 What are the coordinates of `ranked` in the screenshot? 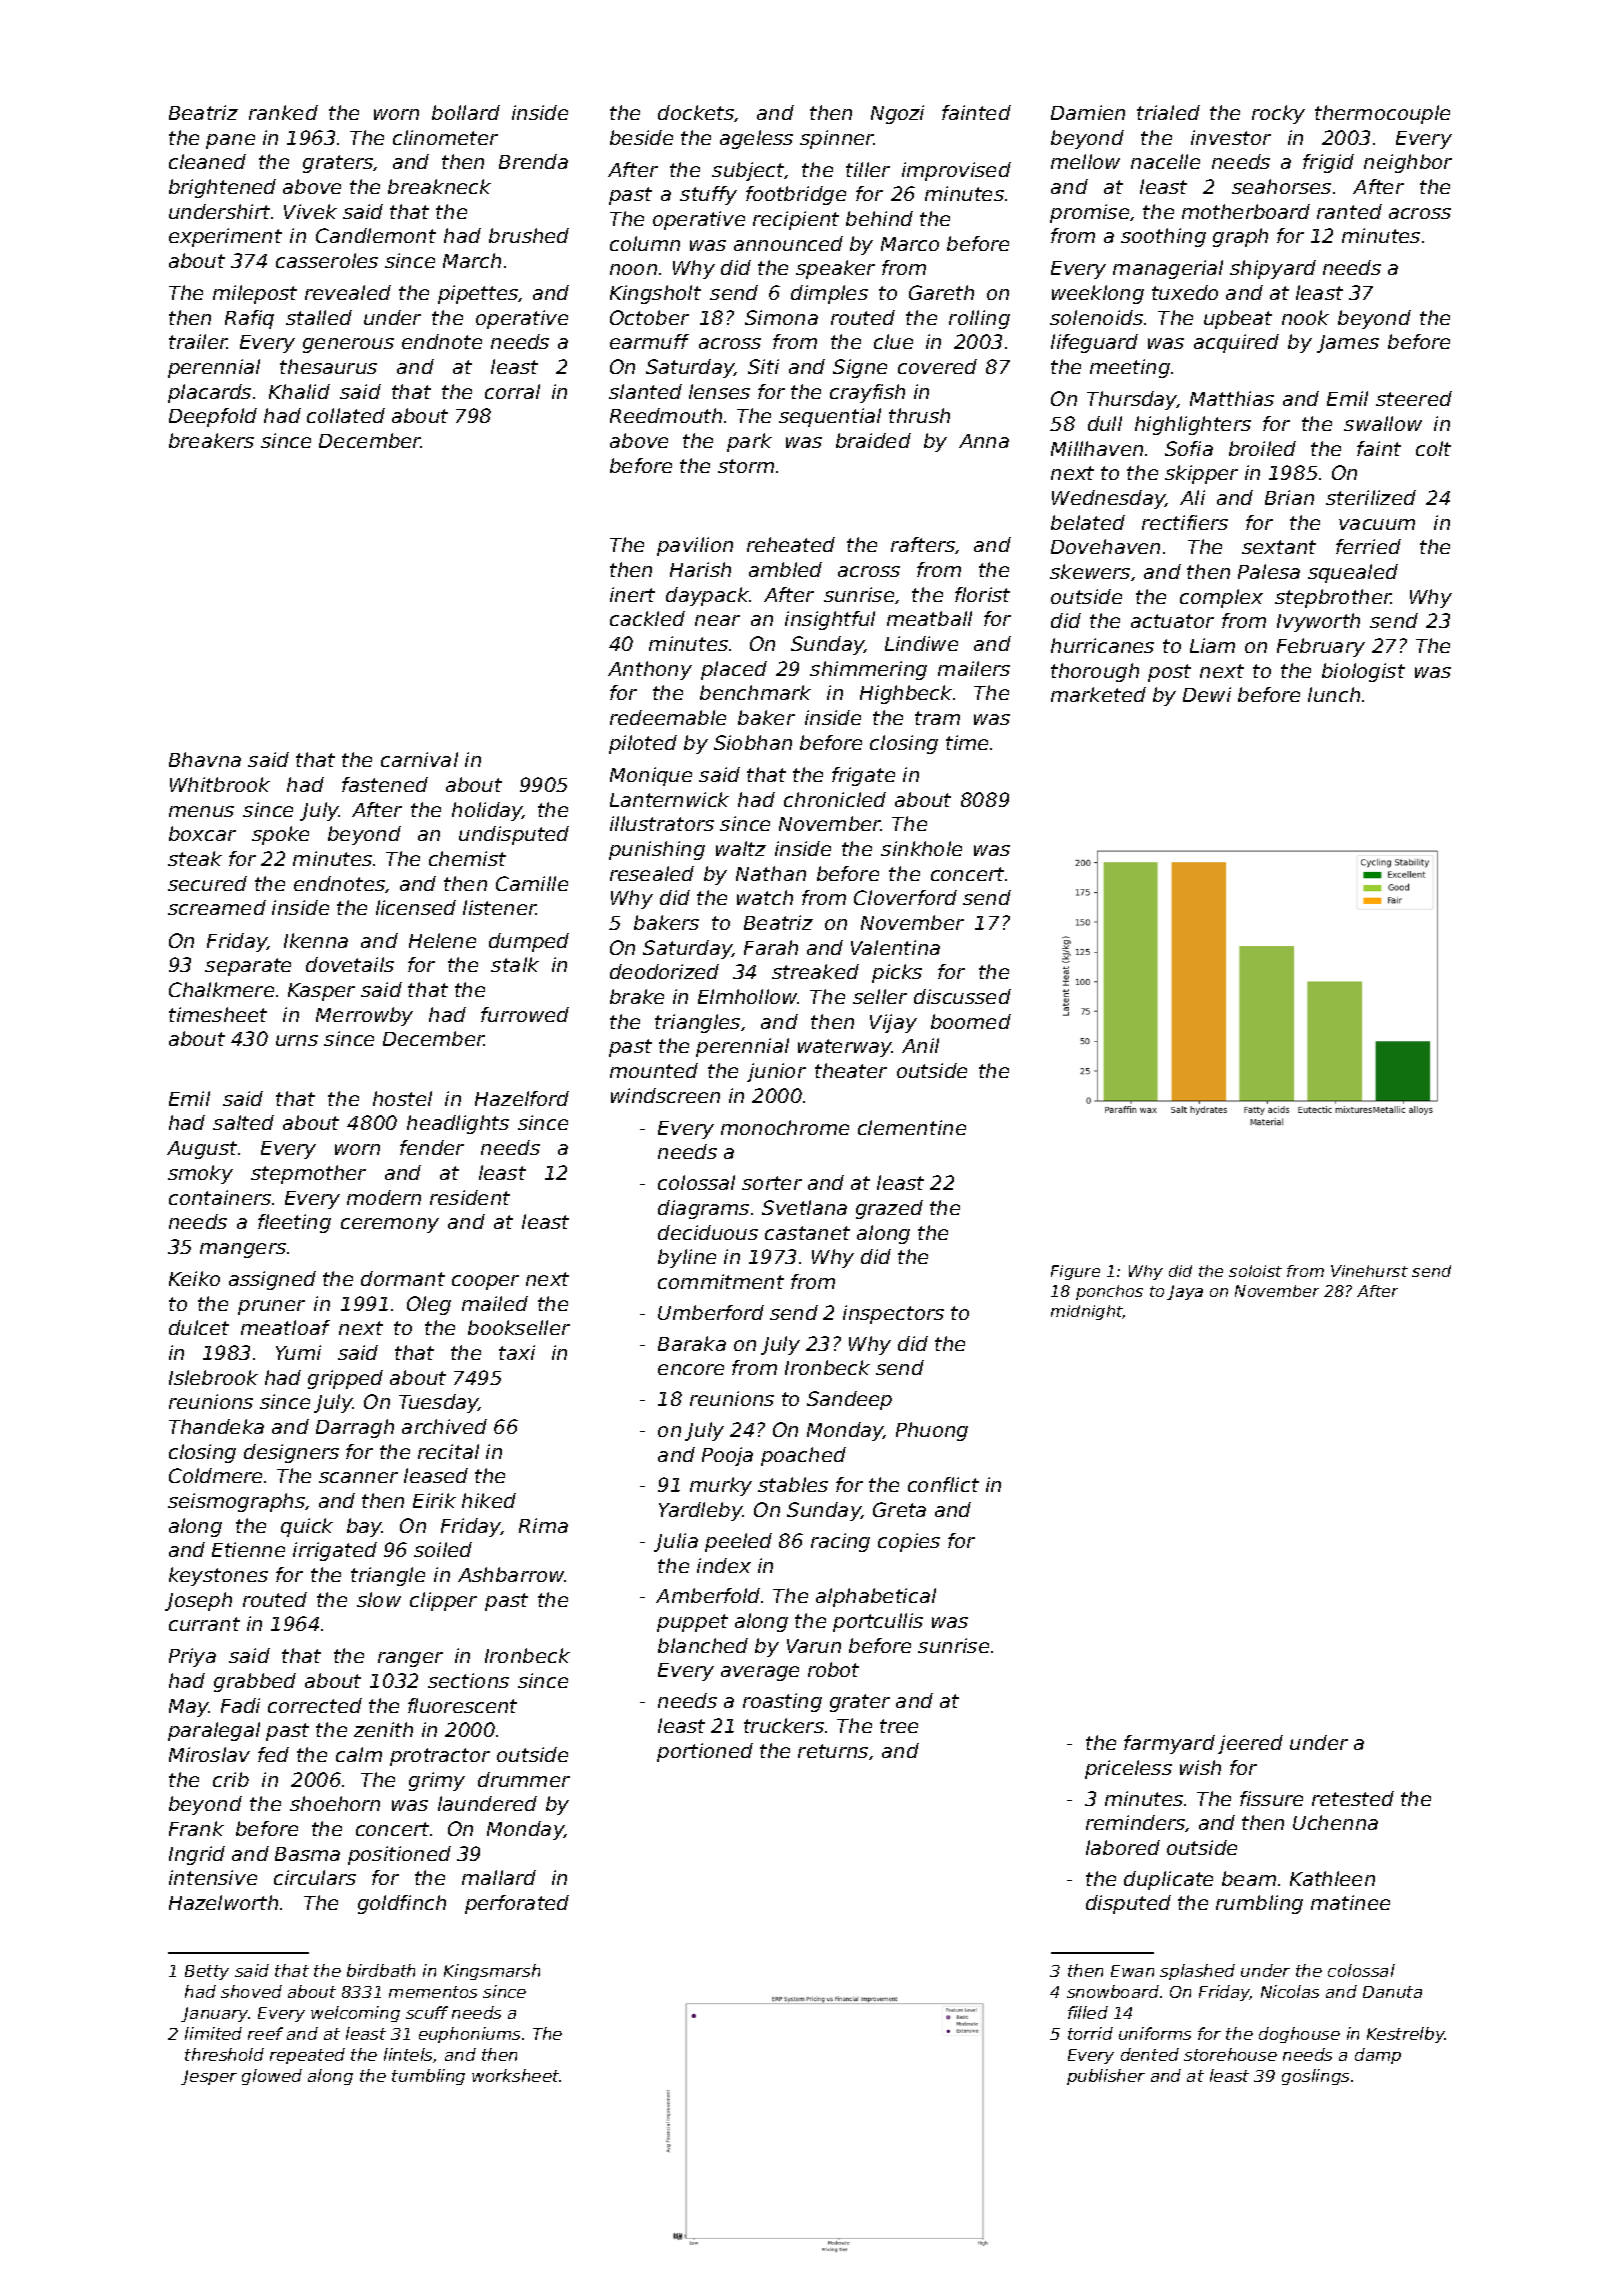 It's located at (283, 112).
